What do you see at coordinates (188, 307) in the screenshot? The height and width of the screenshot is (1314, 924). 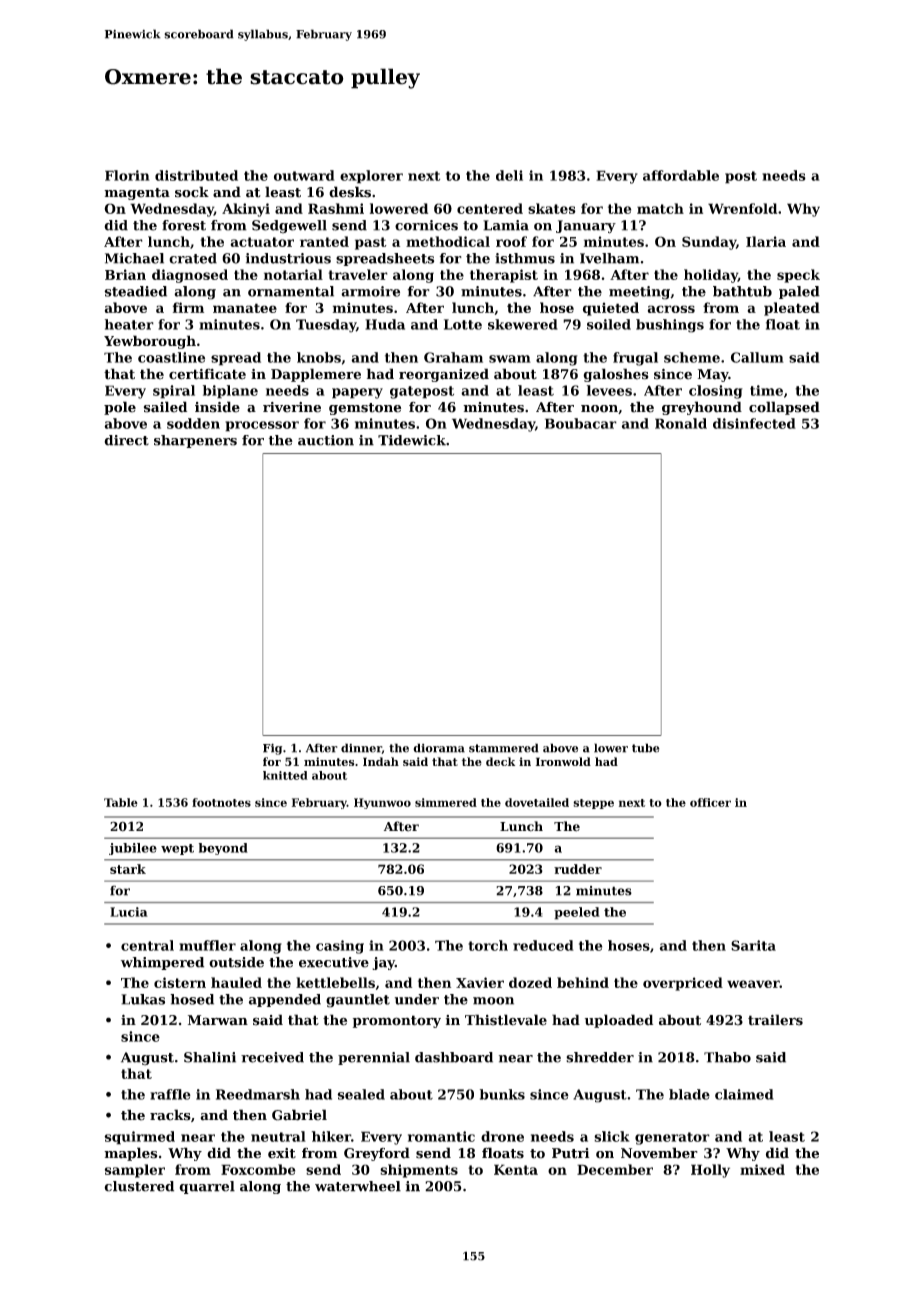 I see `firm` at bounding box center [188, 307].
